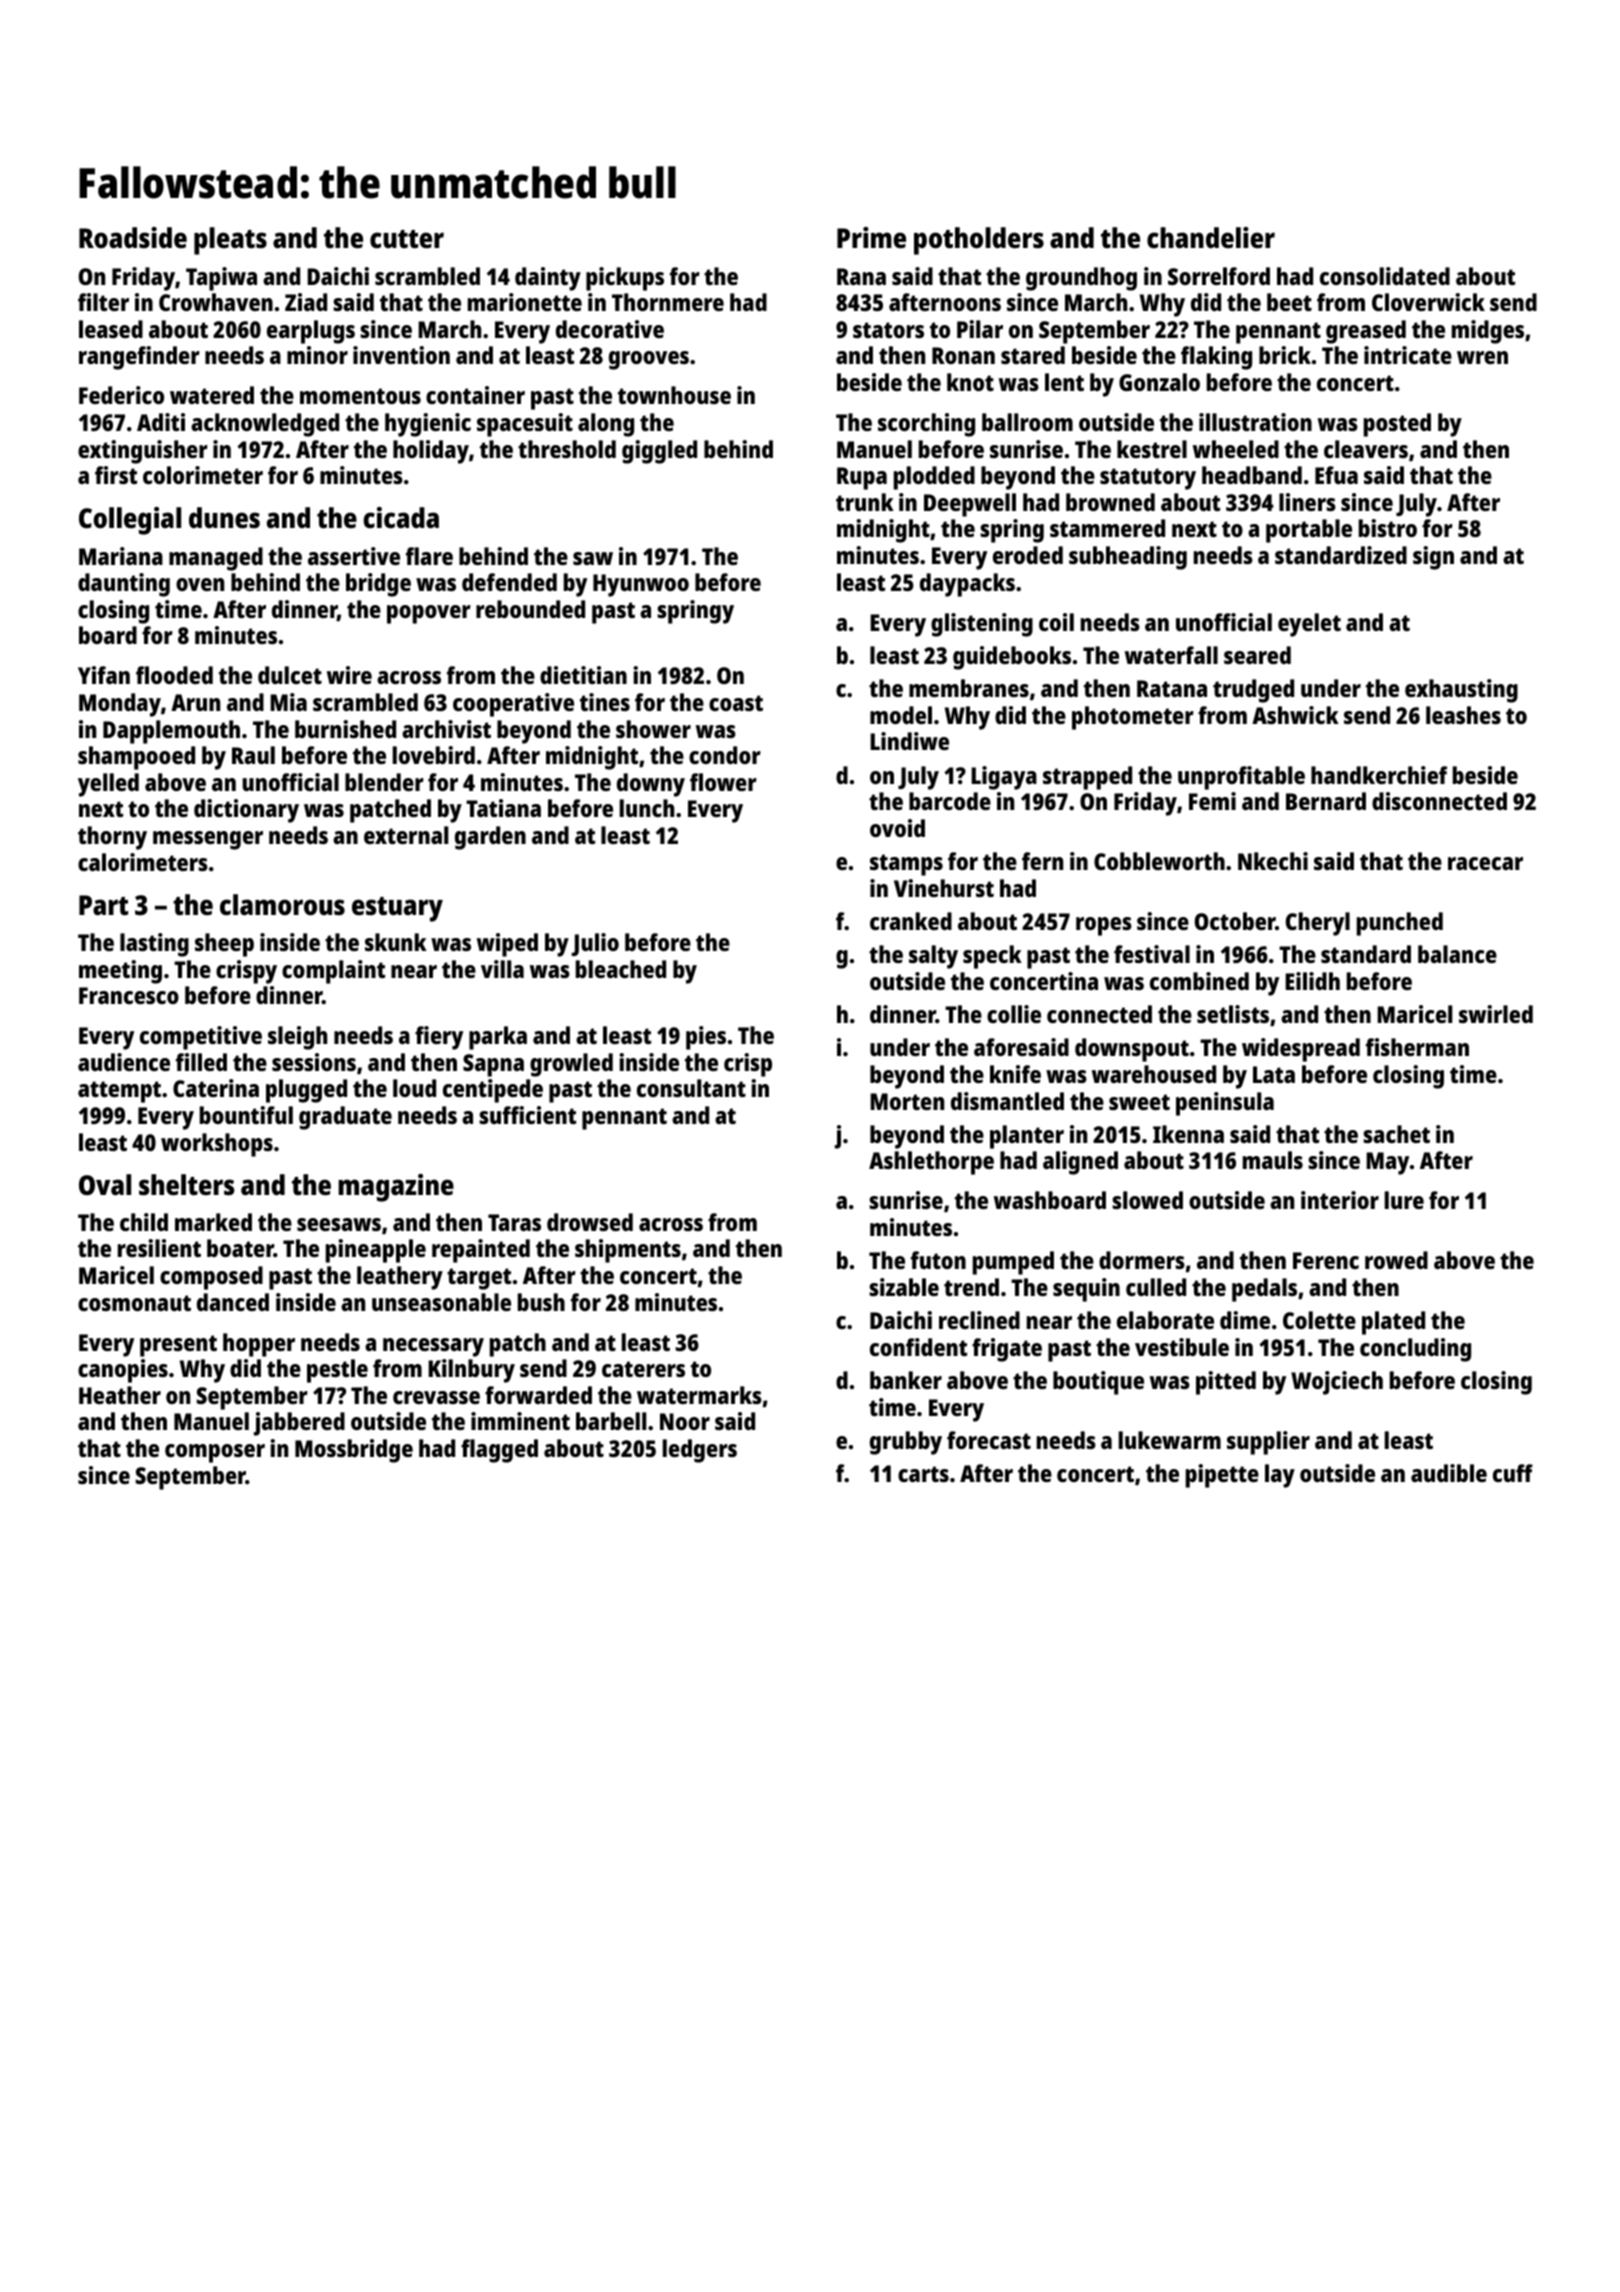 This screenshot has width=1620, height=2292. Describe the element at coordinates (333, 972) in the screenshot. I see `complaint` at that location.
